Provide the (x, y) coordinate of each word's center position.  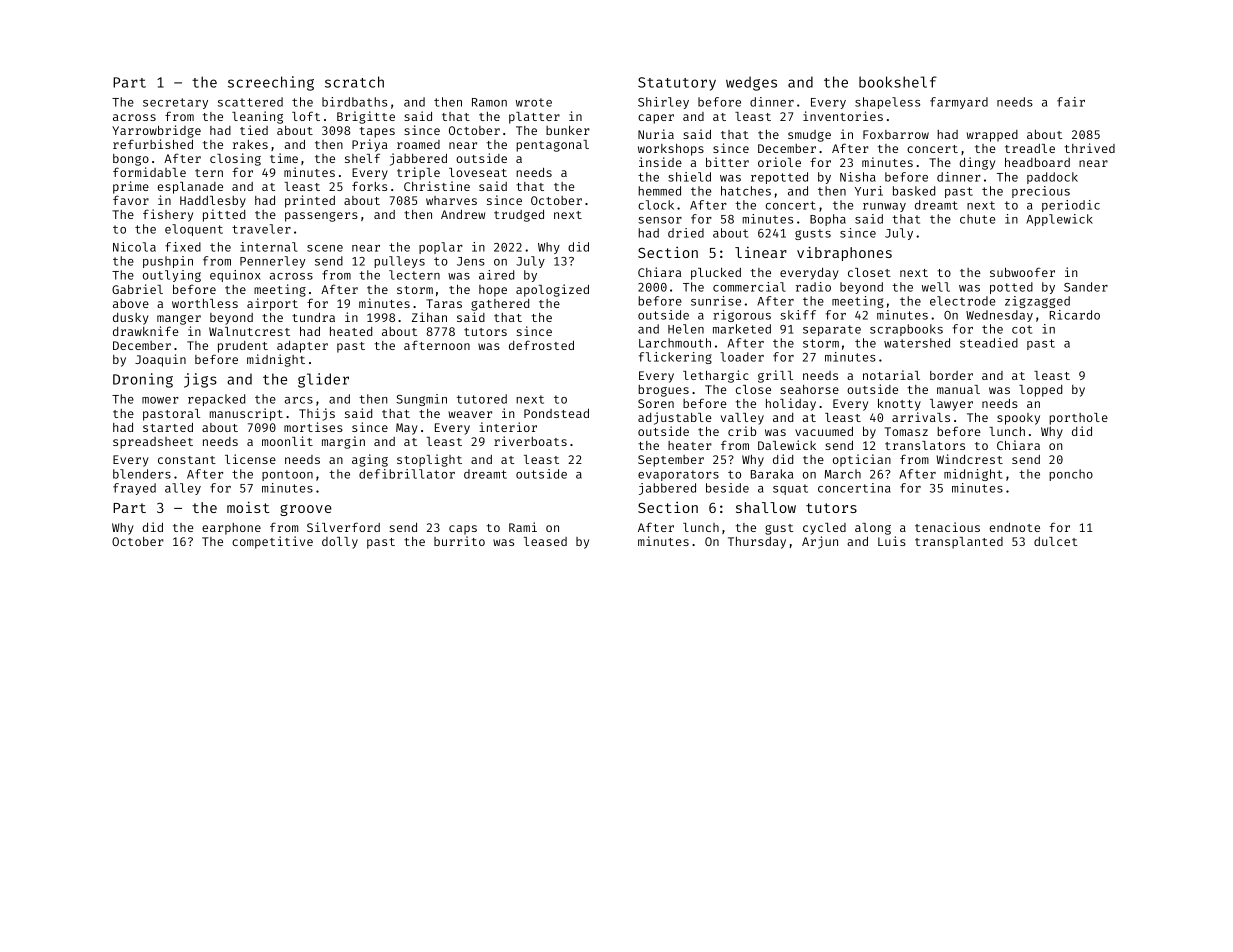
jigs (200, 380)
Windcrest (969, 459)
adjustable (675, 418)
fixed (183, 247)
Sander (1086, 287)
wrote (534, 102)
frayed (134, 489)
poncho (1071, 475)
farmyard (959, 103)
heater (690, 445)
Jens (471, 261)
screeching (271, 83)
